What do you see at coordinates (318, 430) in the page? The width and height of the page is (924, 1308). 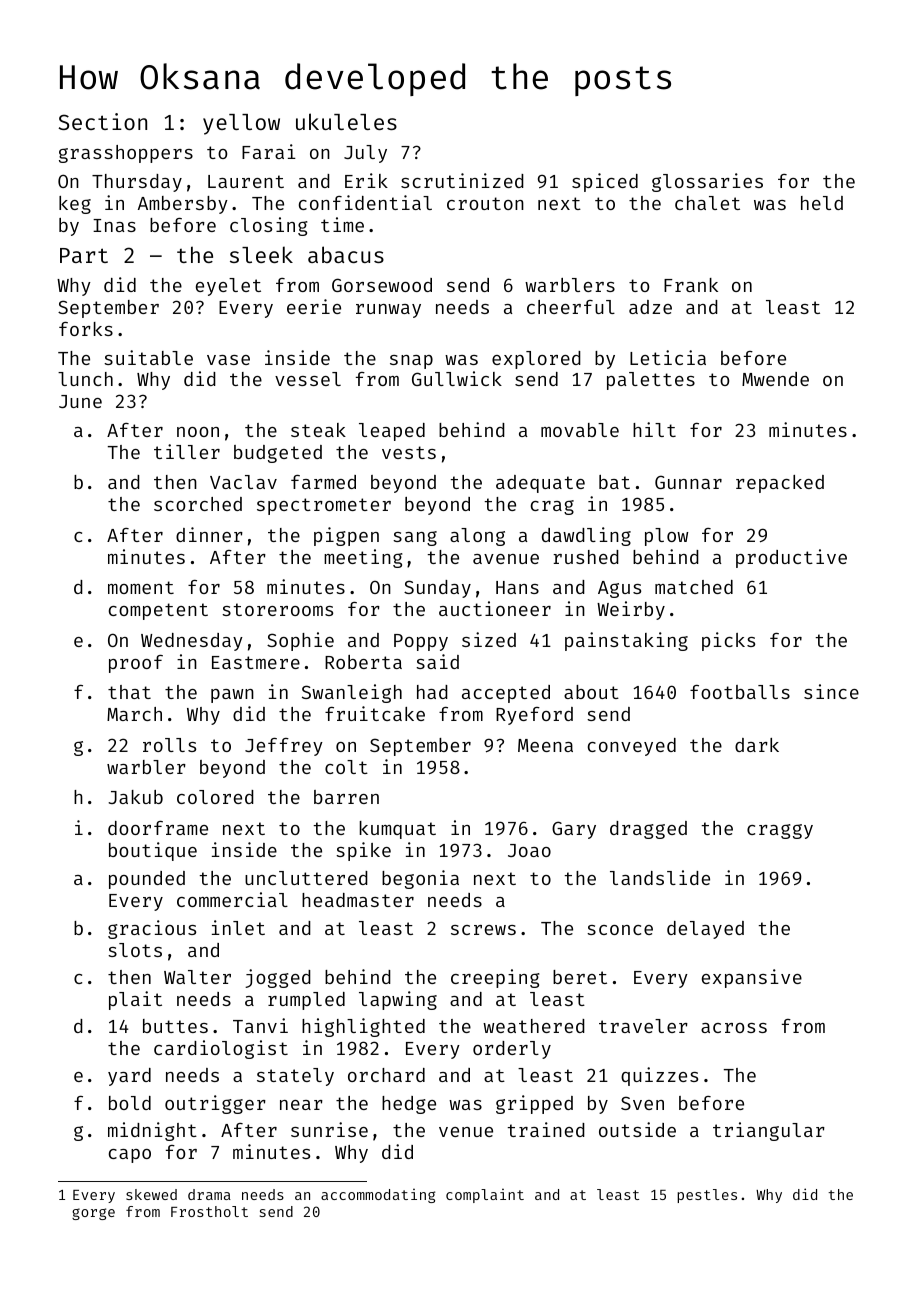 I see `steak` at bounding box center [318, 430].
